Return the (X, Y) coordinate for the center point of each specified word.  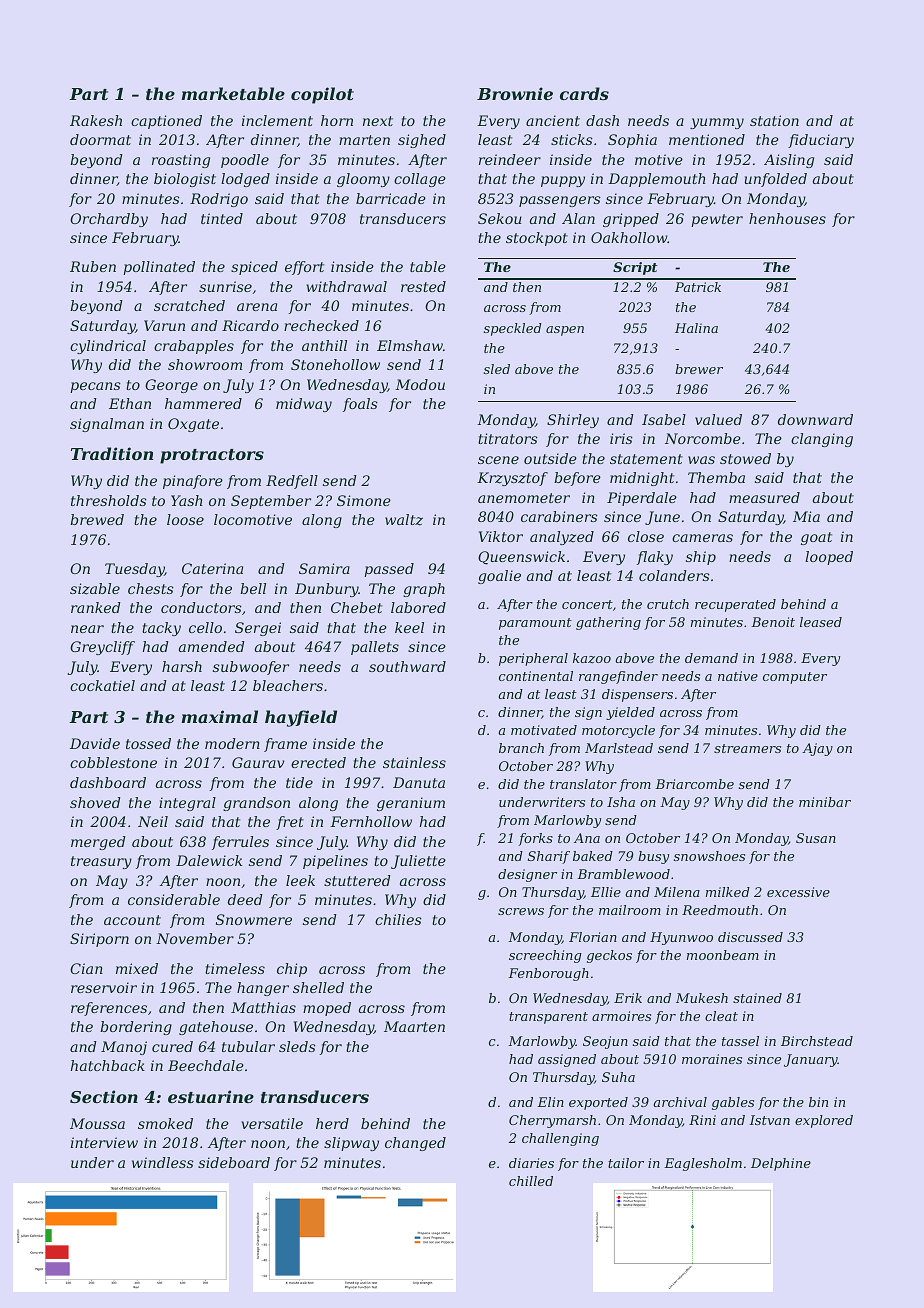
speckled (512, 329)
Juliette (418, 862)
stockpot (537, 239)
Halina (696, 328)
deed (245, 899)
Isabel (664, 419)
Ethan (130, 403)
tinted (222, 218)
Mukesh (702, 998)
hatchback (108, 1065)
